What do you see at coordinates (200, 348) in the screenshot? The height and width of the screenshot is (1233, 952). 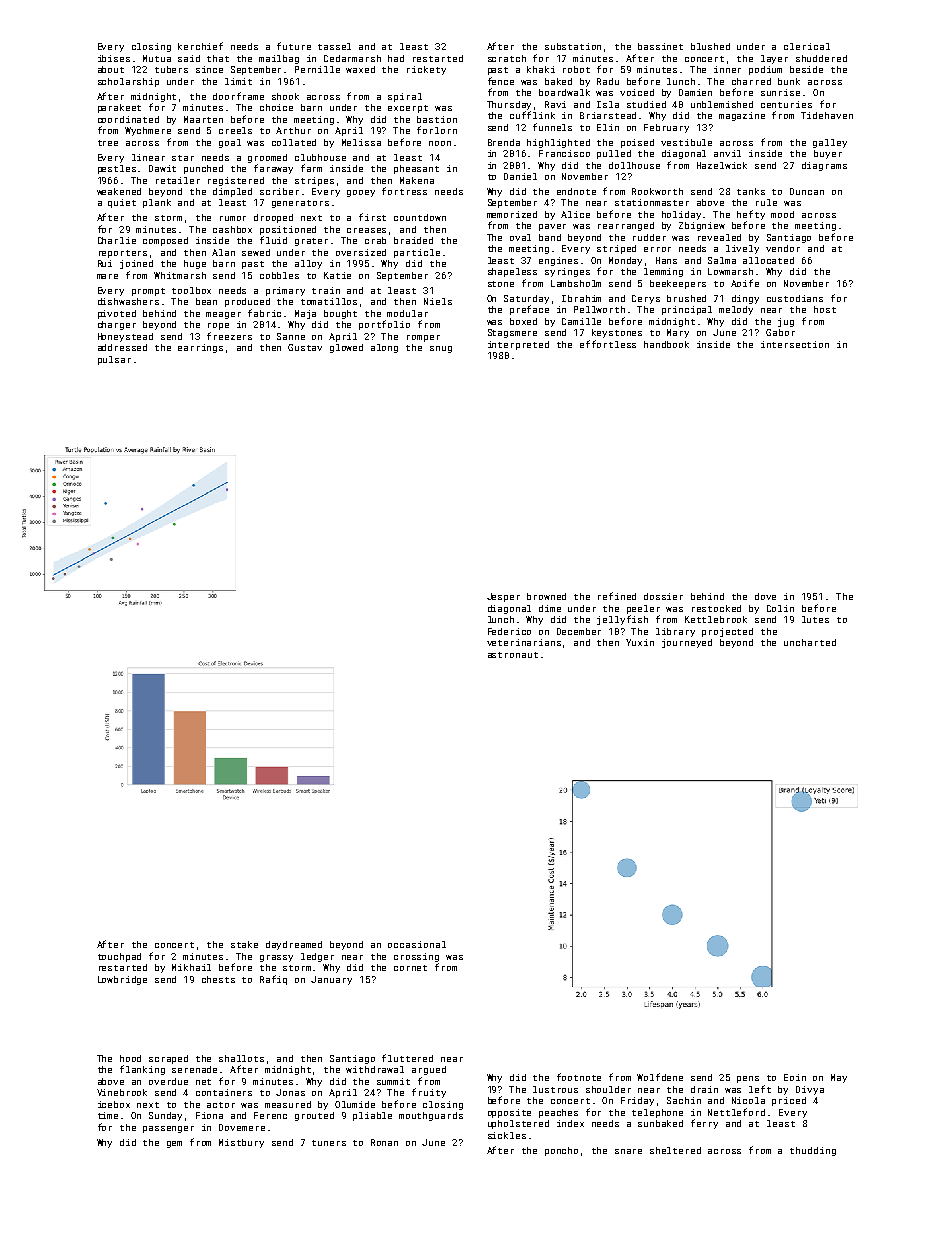 I see `earrings` at bounding box center [200, 348].
